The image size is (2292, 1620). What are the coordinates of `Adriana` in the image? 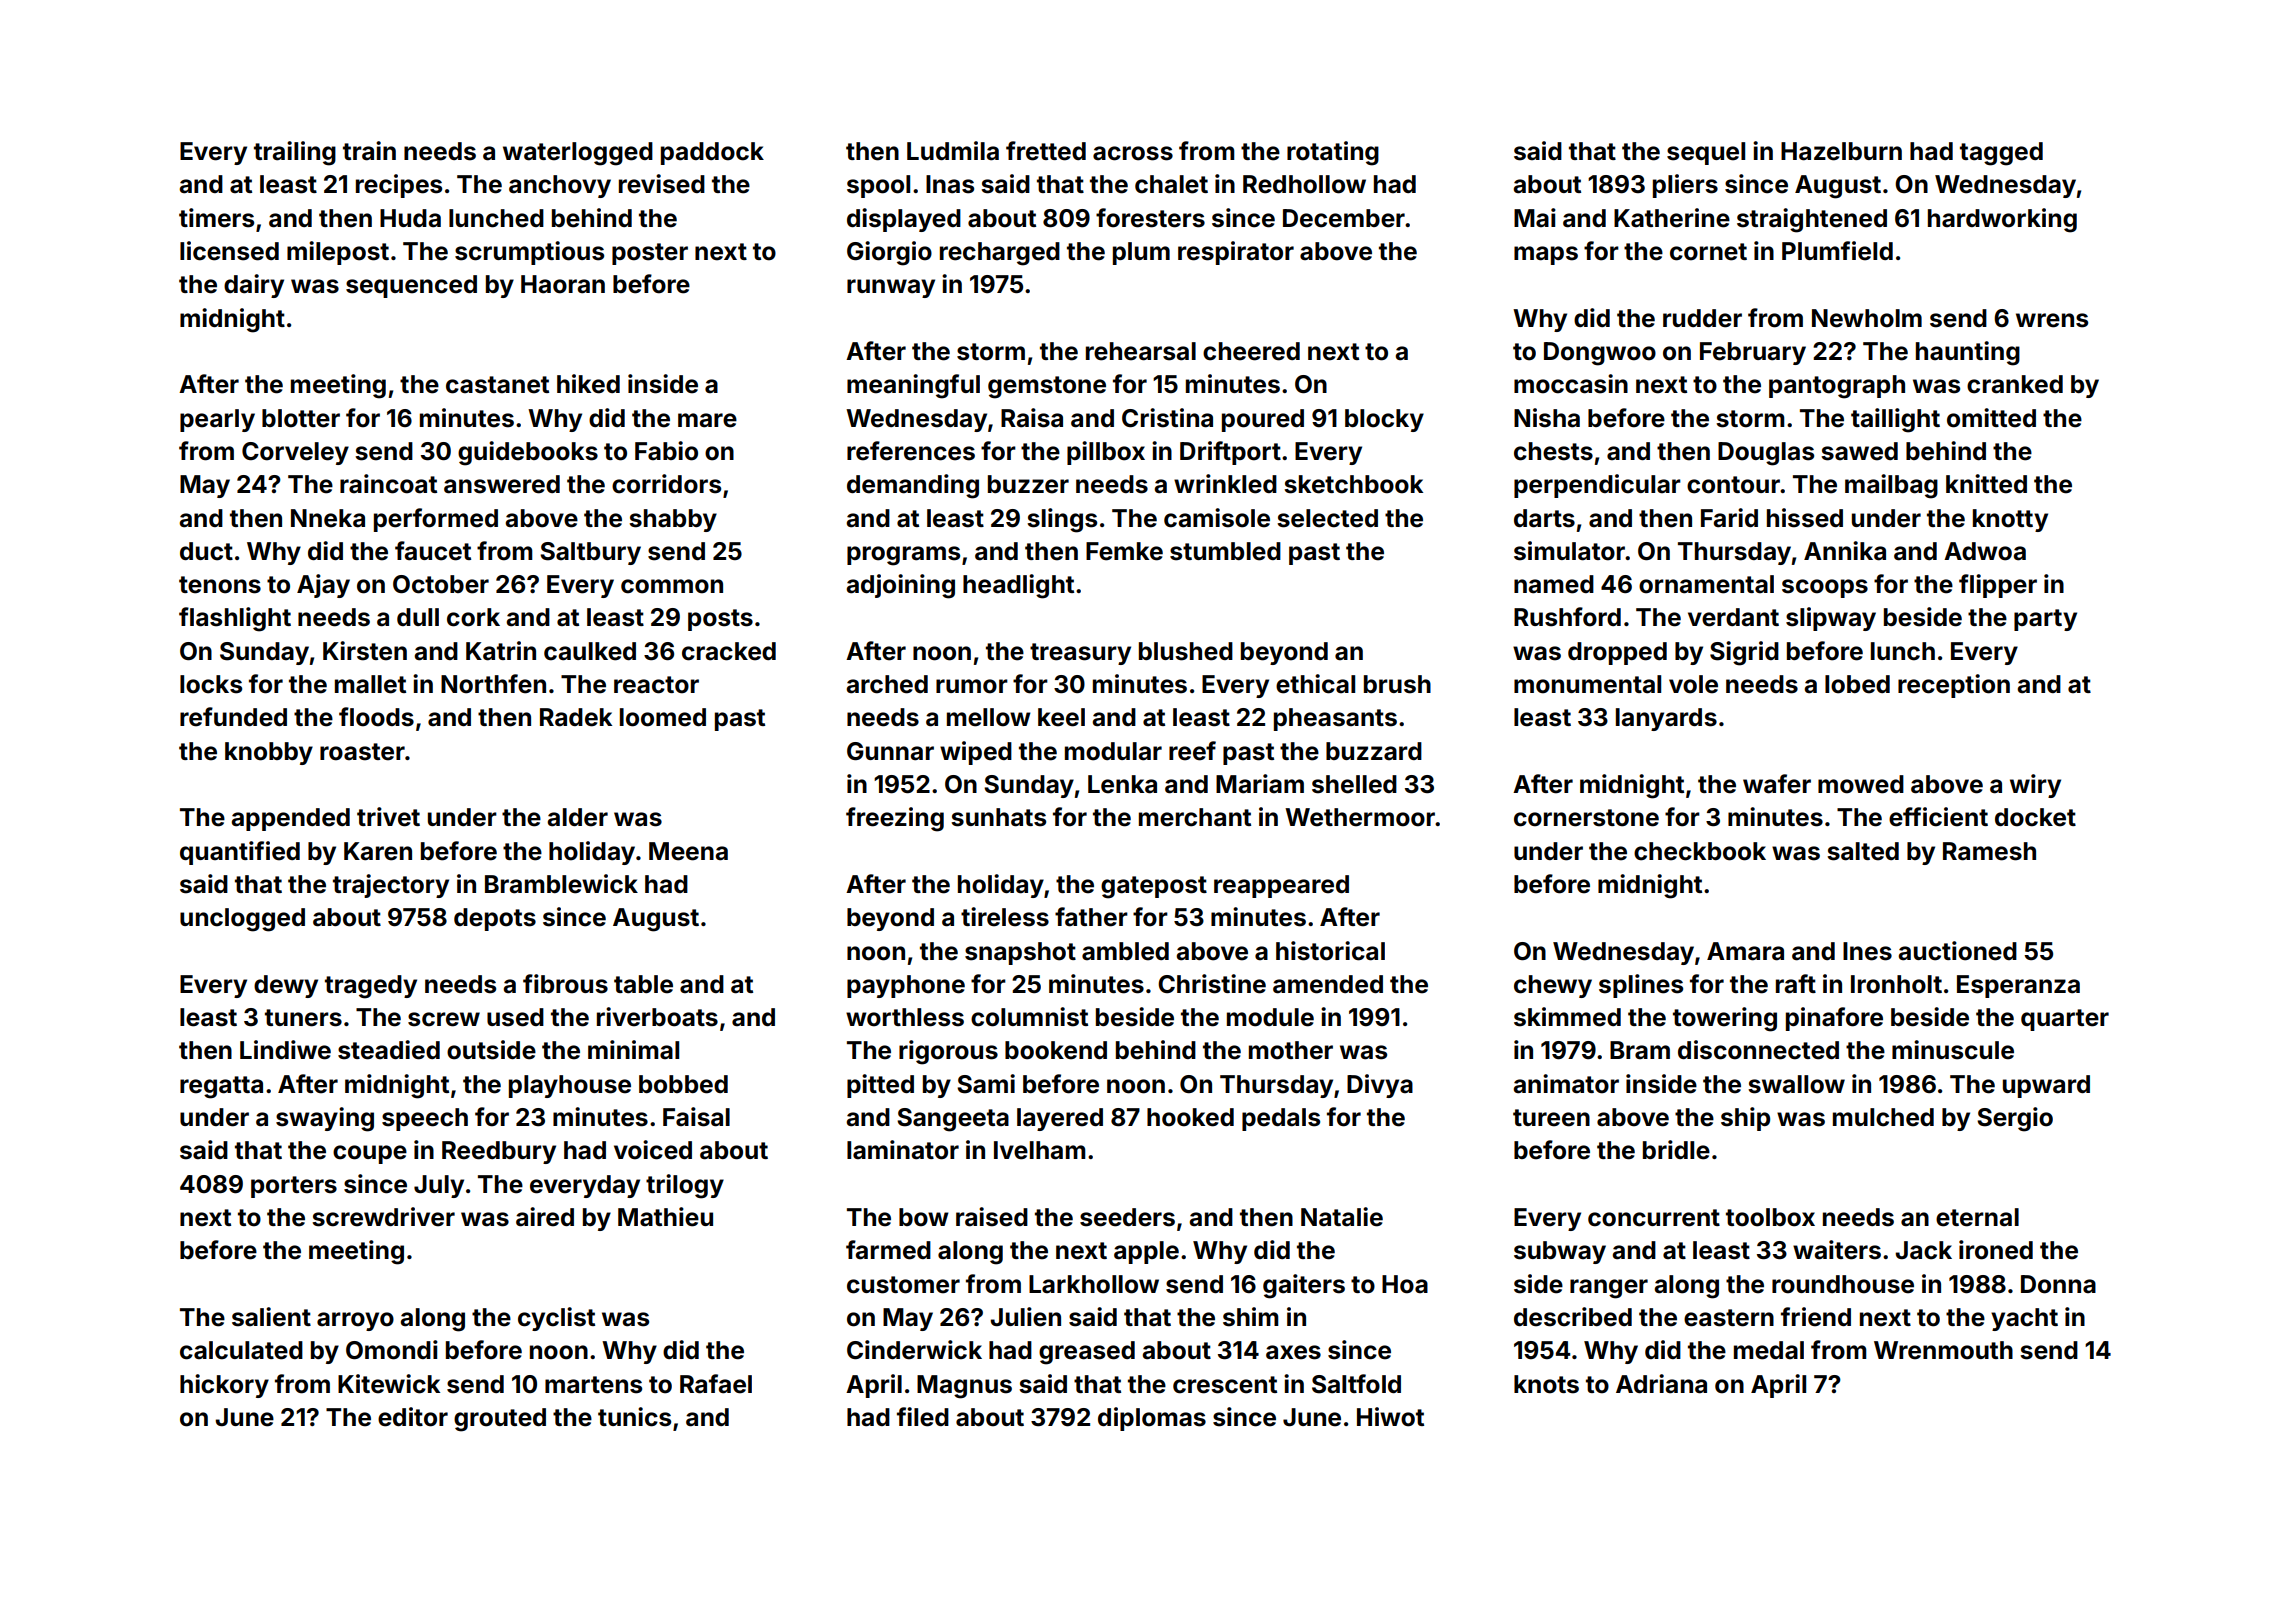 It's located at (1661, 1384).
